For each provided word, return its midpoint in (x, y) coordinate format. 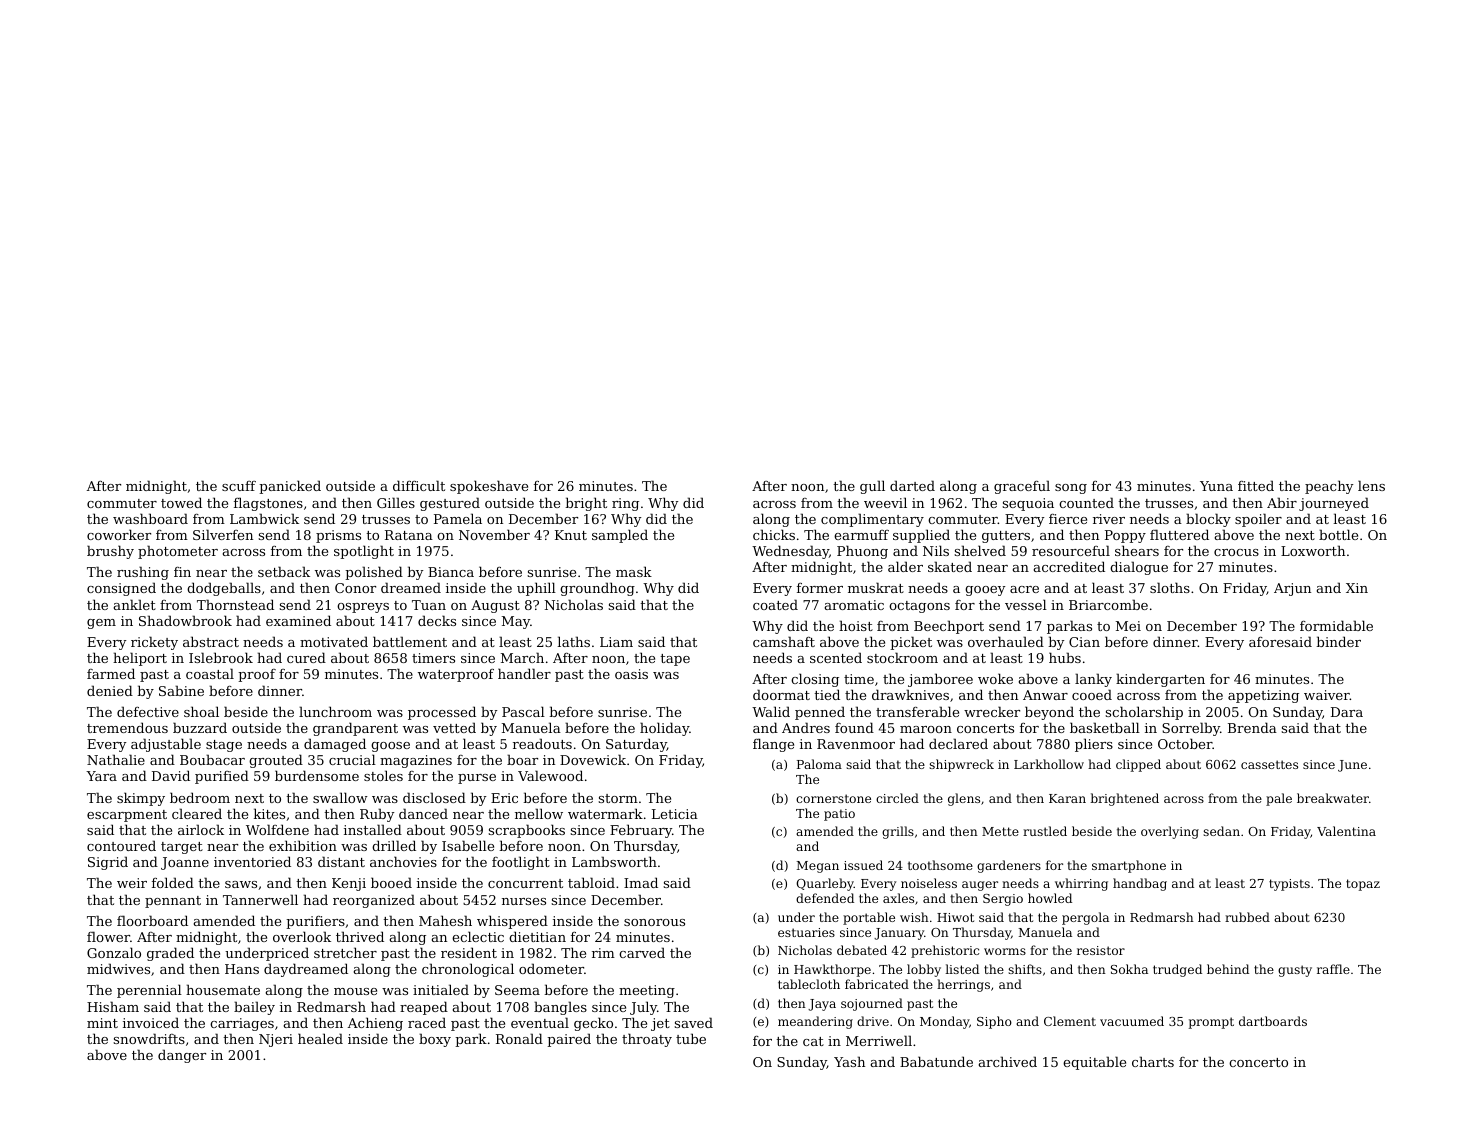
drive (873, 1021)
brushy (110, 552)
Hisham (113, 1006)
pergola (1085, 918)
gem (101, 624)
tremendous (127, 727)
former (820, 588)
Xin (1357, 588)
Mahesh (445, 920)
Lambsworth (614, 861)
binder (1339, 641)
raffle (1333, 969)
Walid (771, 711)
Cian (1084, 642)
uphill (536, 589)
